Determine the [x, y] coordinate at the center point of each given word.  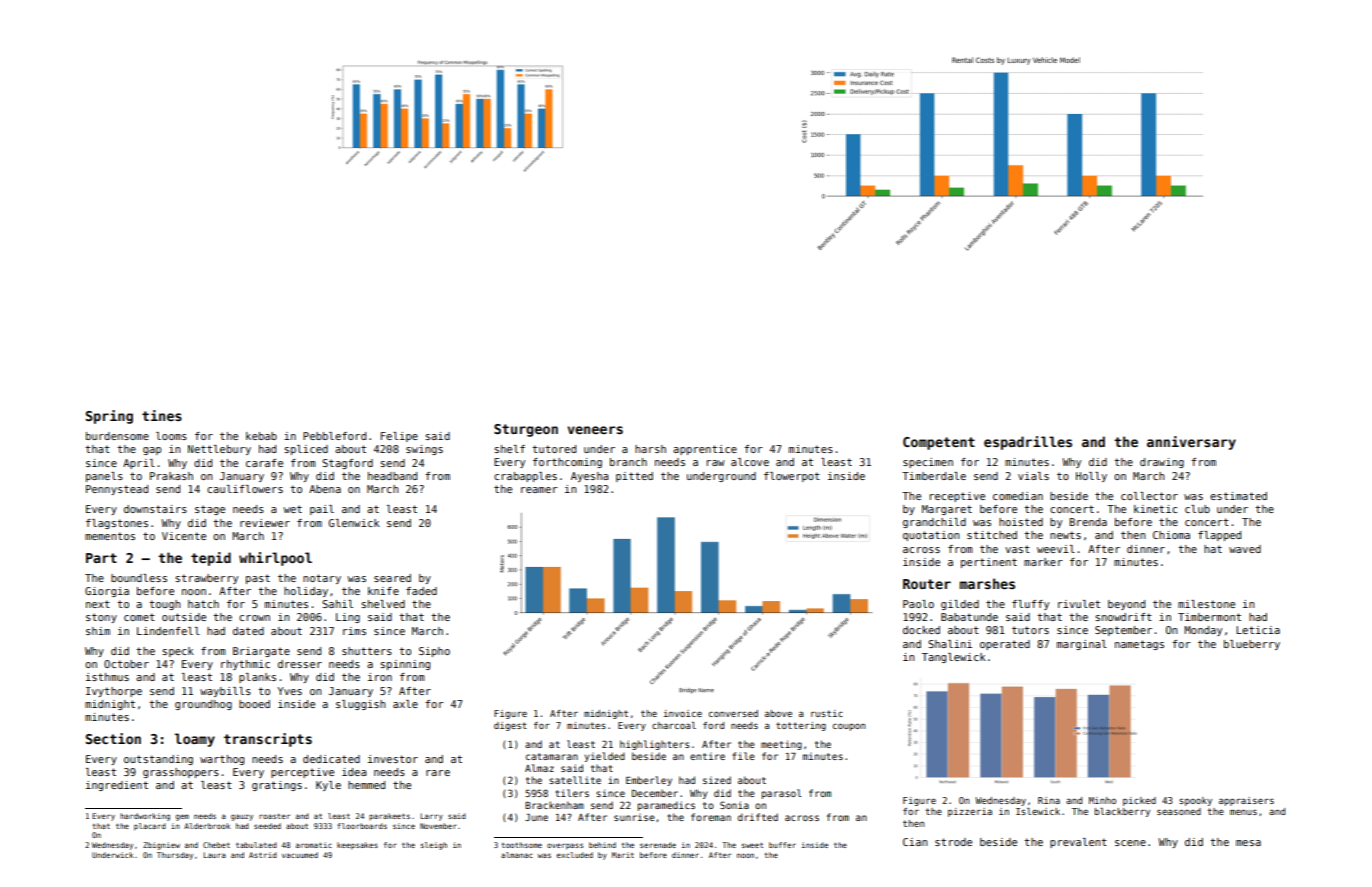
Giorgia [107, 592]
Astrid [263, 855]
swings [424, 450]
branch [628, 462]
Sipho [434, 652]
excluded [574, 855]
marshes [987, 583]
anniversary [1191, 443]
